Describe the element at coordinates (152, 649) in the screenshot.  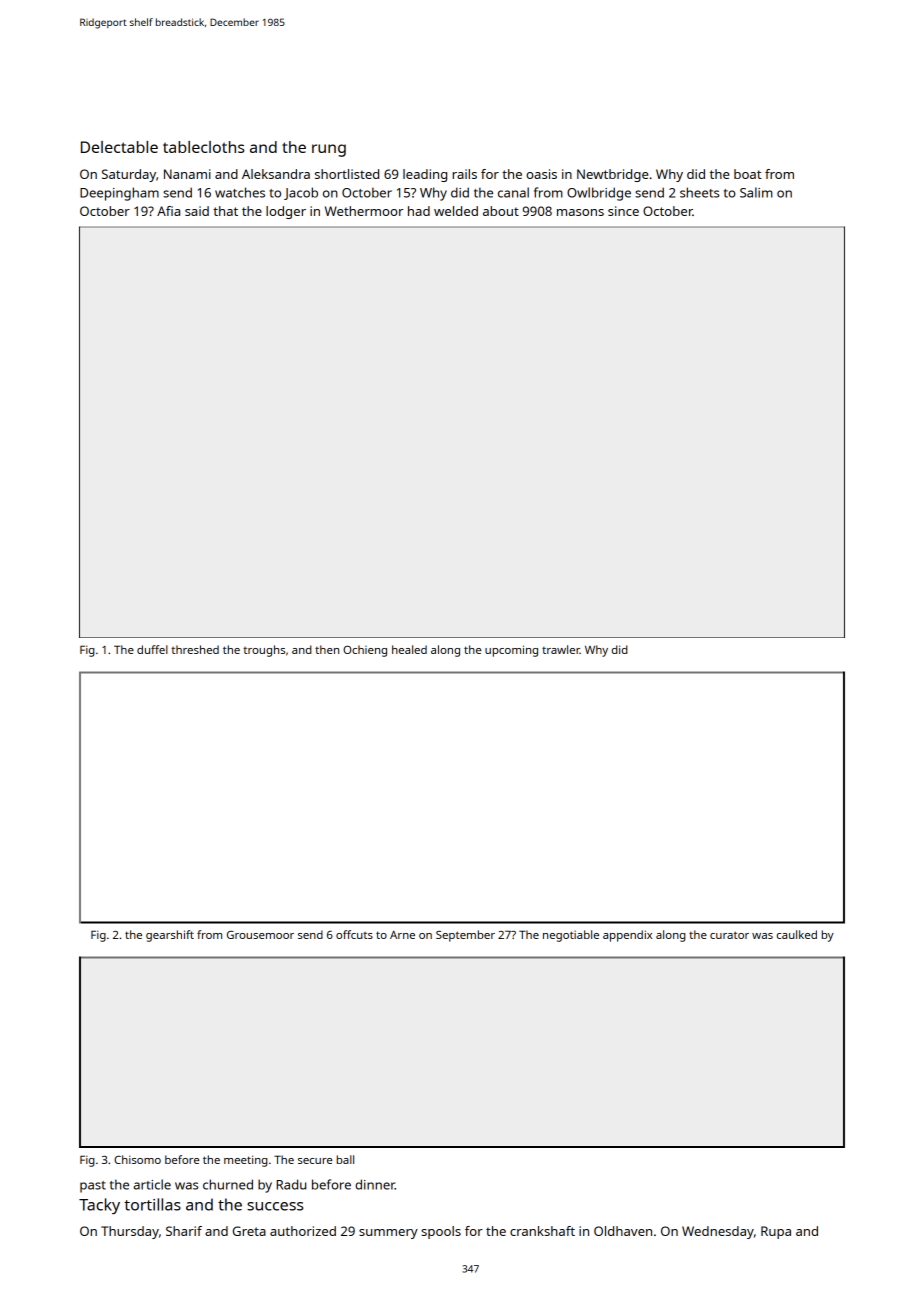
I see `duffel` at that location.
